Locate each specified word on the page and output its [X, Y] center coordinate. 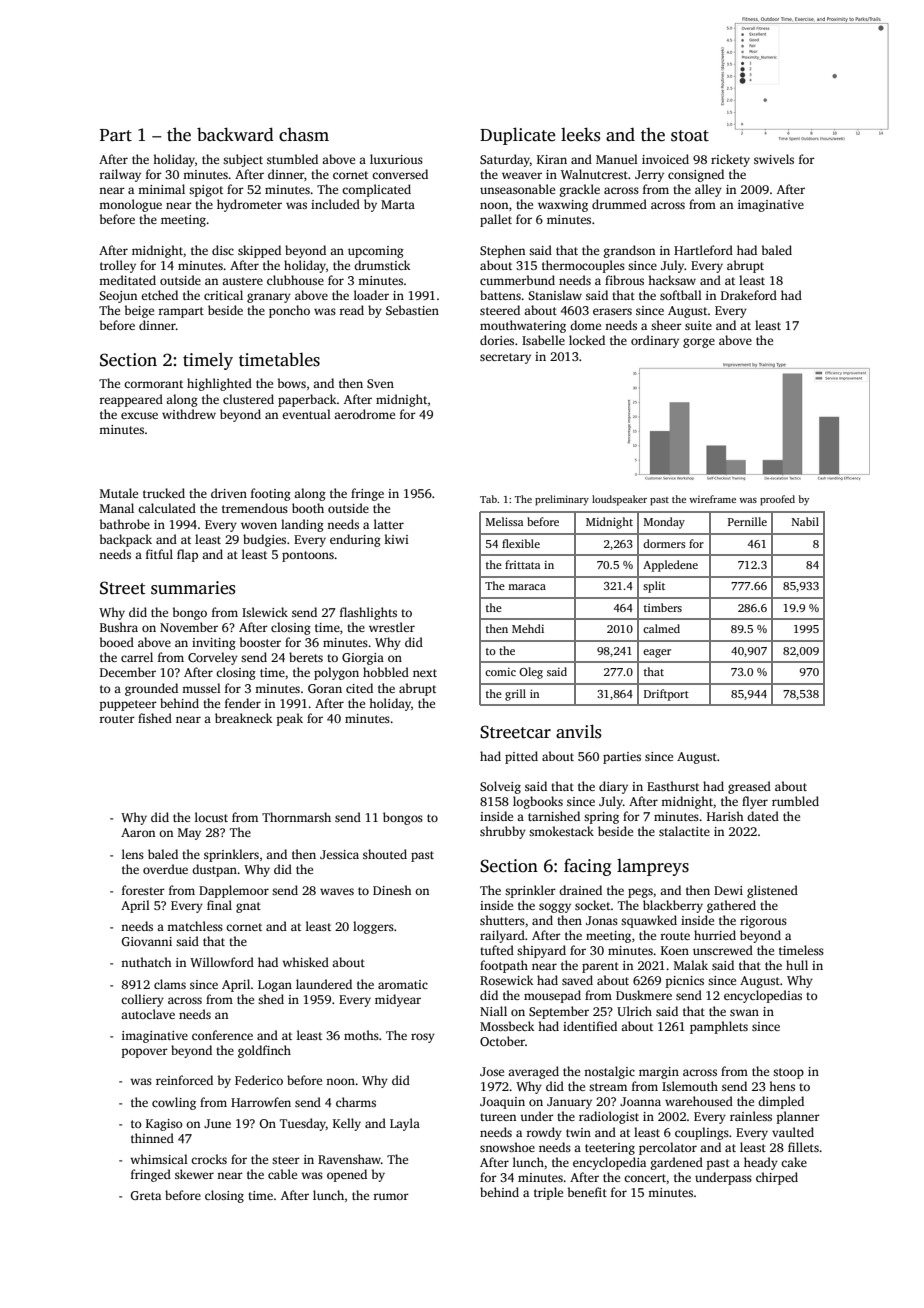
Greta [146, 1195]
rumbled [795, 801]
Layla [405, 1124]
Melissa [504, 521]
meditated [127, 280]
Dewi [728, 890]
